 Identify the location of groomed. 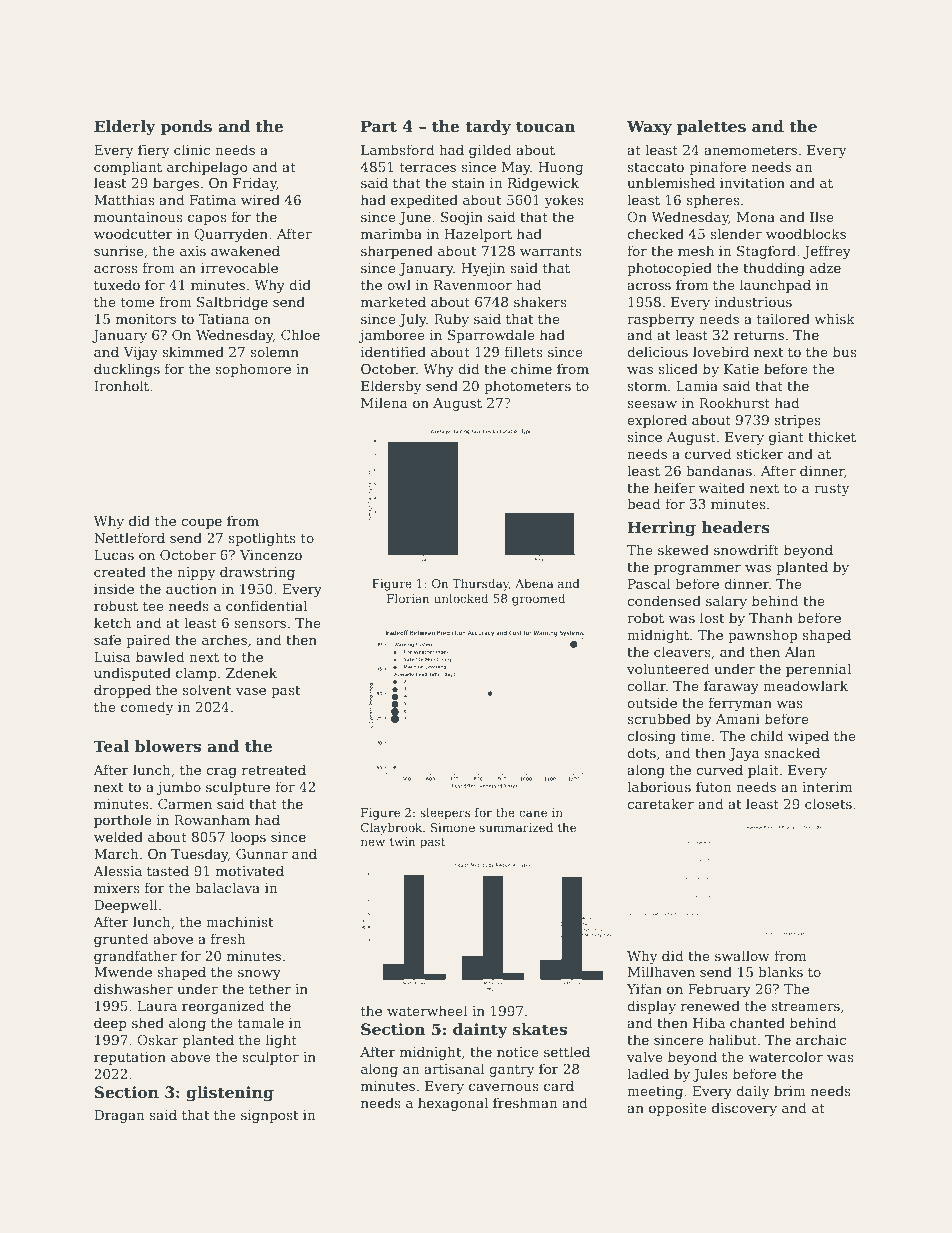
(538, 600).
